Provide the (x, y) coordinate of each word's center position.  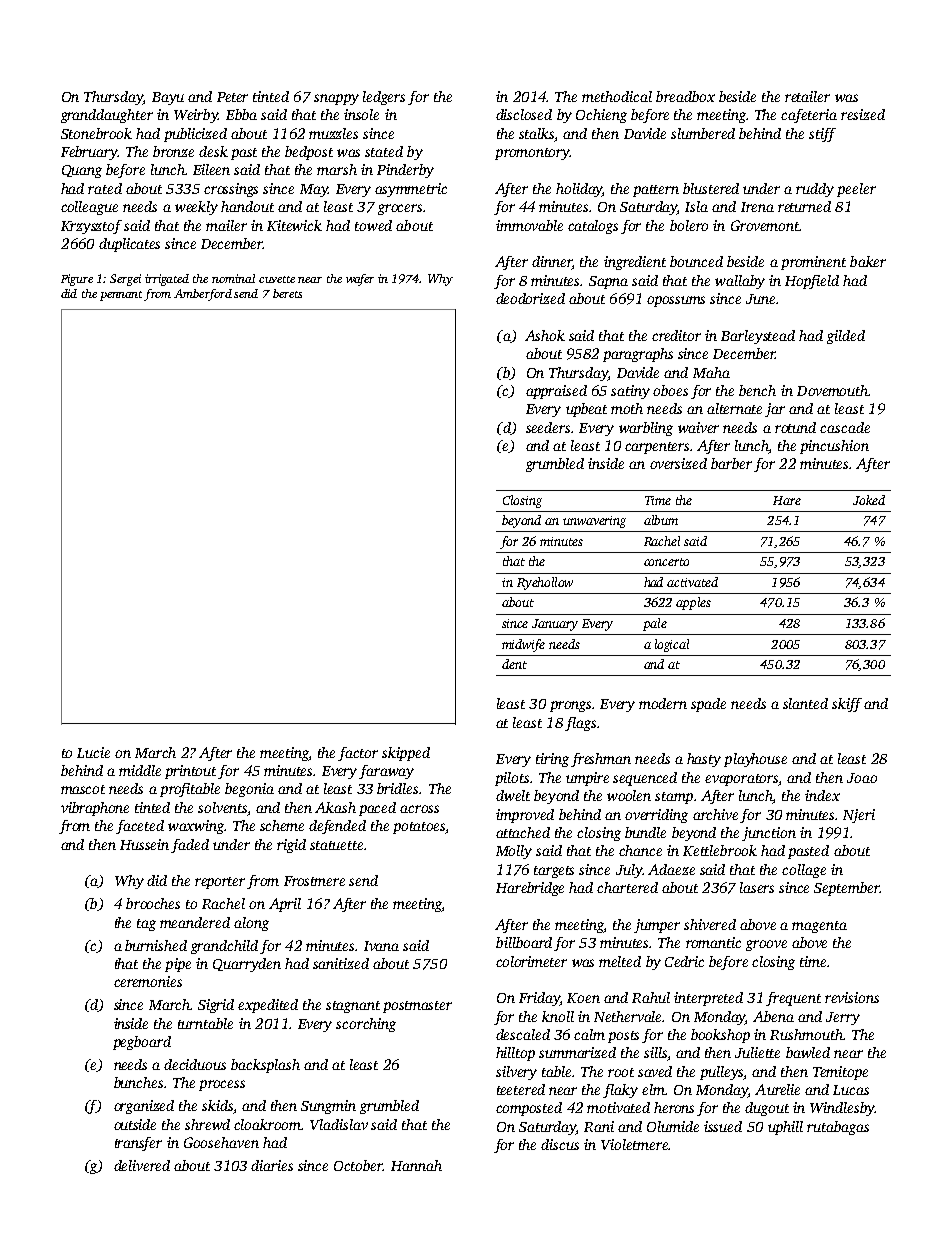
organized (144, 1107)
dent (514, 664)
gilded (846, 337)
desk (213, 151)
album (661, 520)
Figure (77, 280)
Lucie (93, 752)
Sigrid (216, 1006)
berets (287, 293)
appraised (556, 392)
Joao (862, 778)
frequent (793, 999)
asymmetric (411, 190)
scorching (366, 1025)
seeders (548, 427)
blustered (711, 188)
